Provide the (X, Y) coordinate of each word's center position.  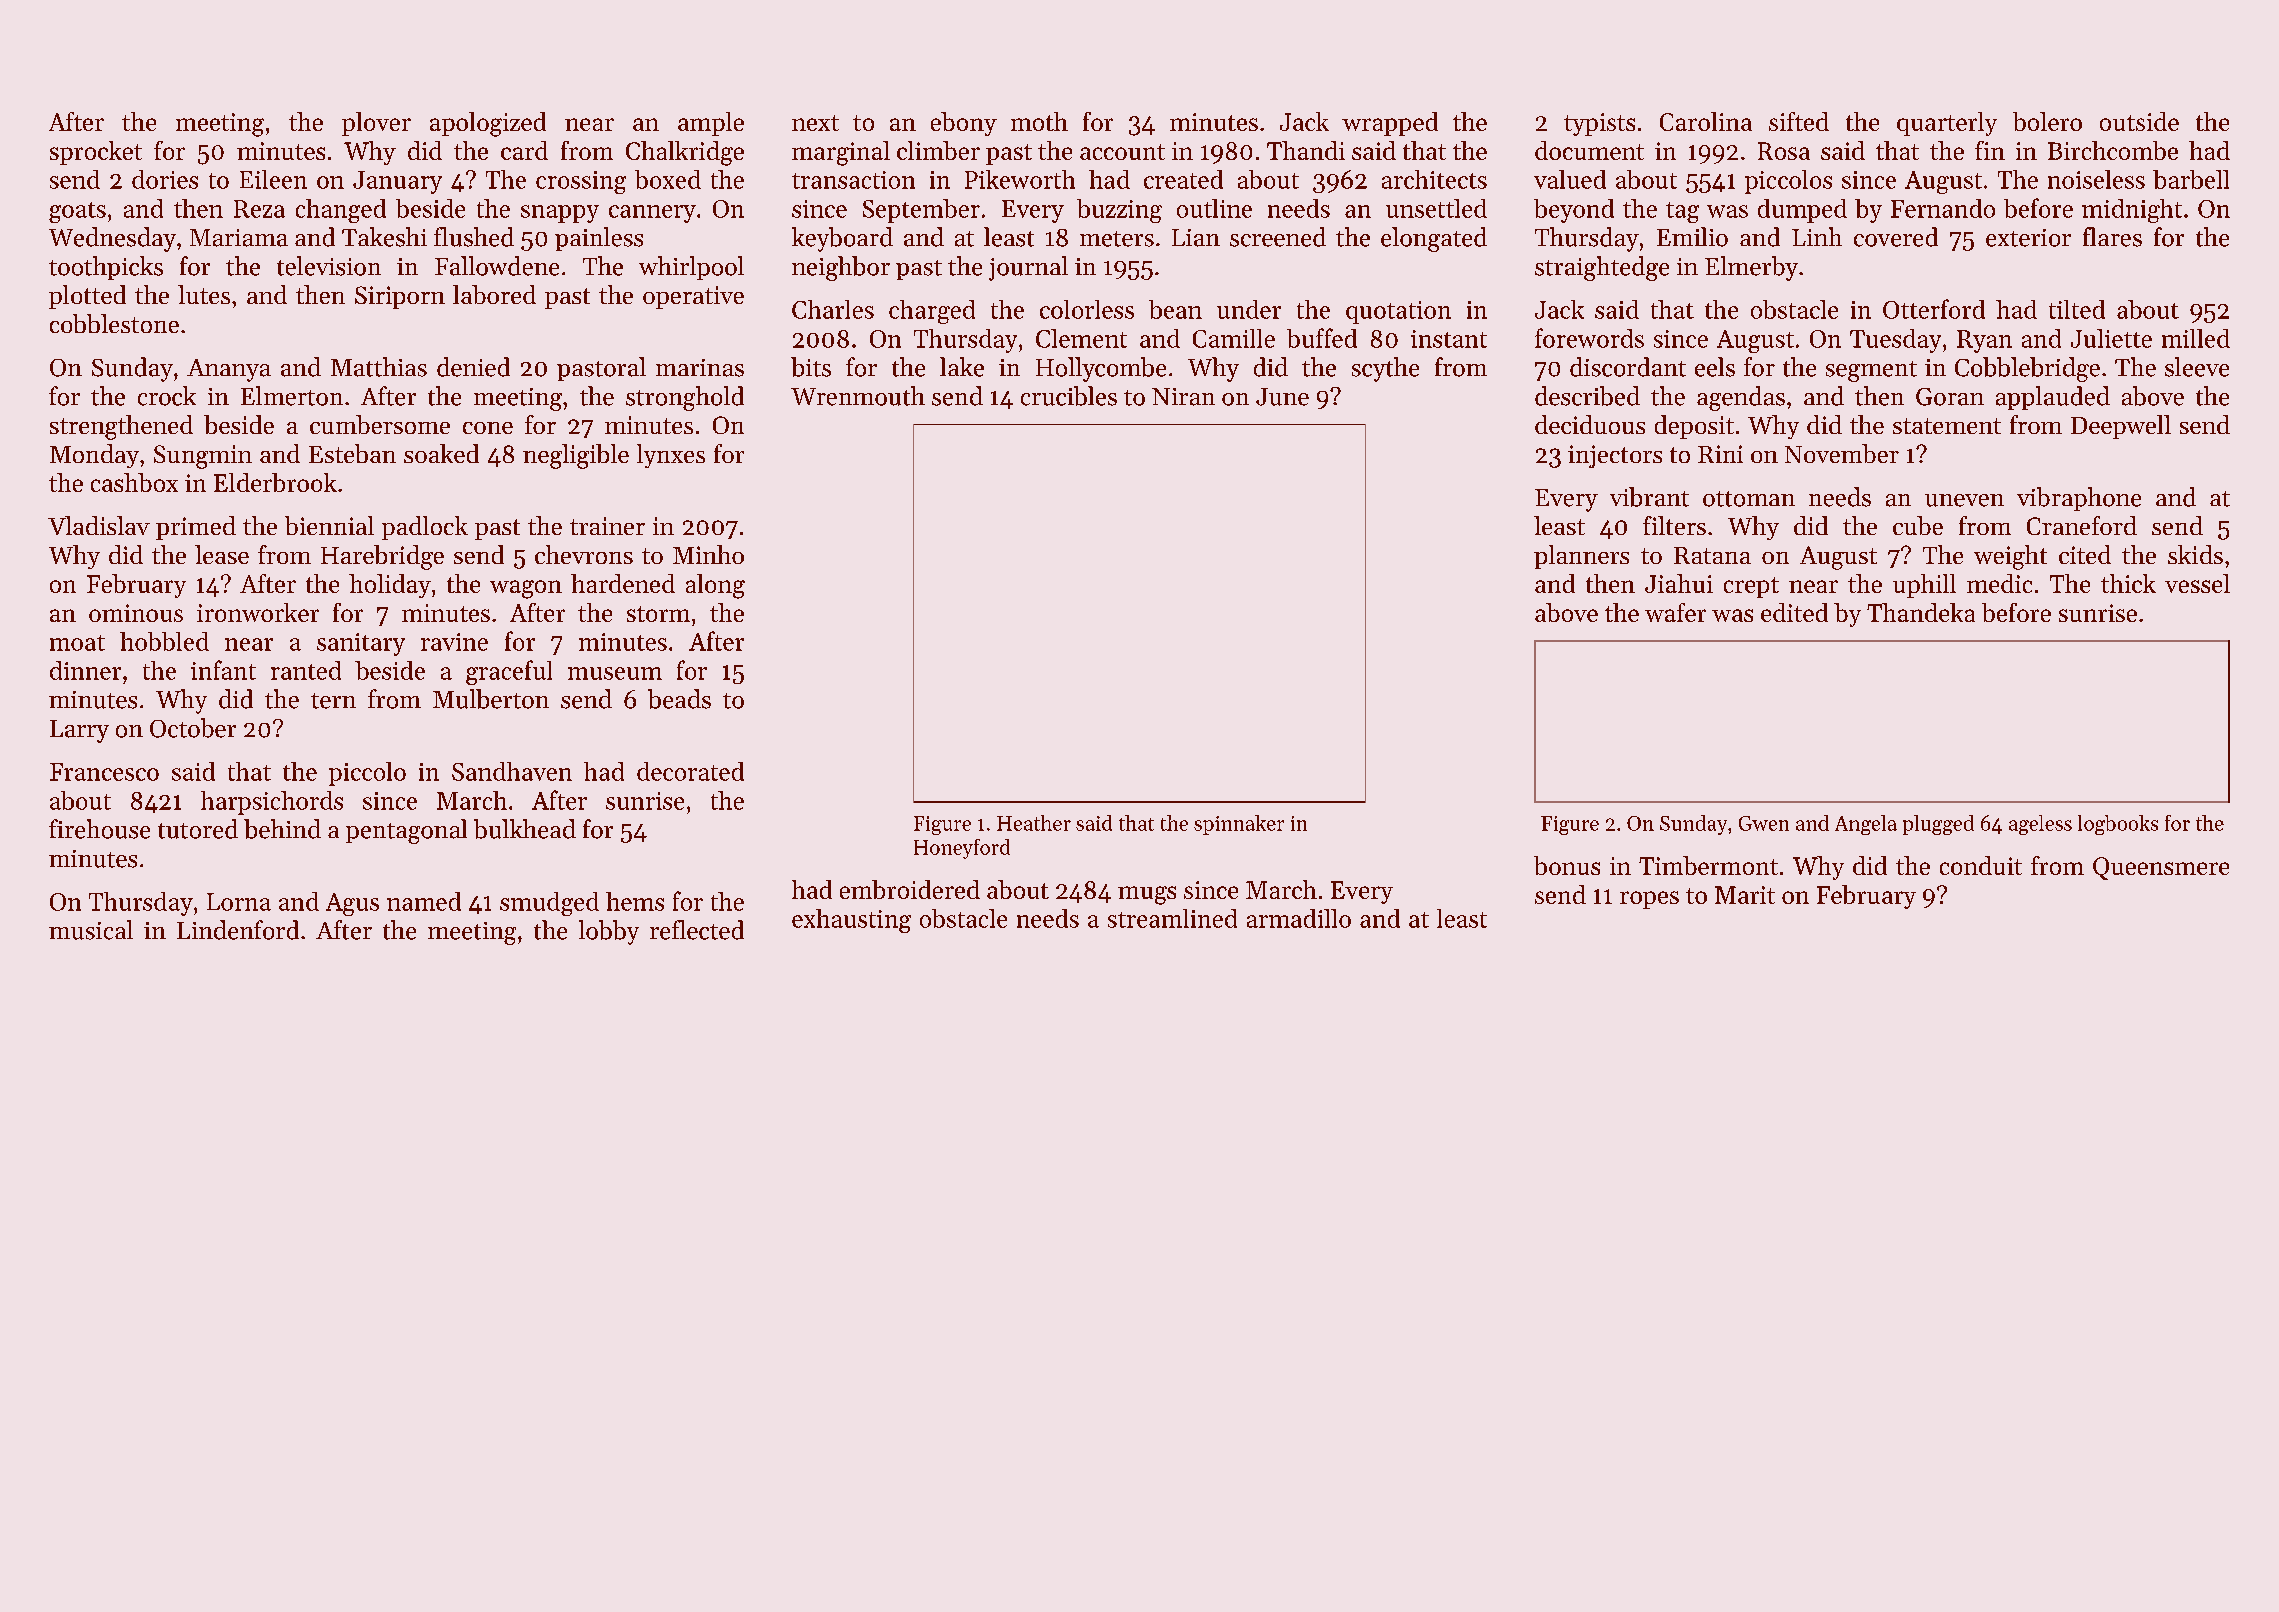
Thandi (1306, 150)
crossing (581, 182)
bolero (2047, 121)
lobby (609, 932)
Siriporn (400, 297)
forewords (1589, 338)
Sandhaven (512, 771)
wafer (1675, 612)
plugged (1938, 825)
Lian (1196, 238)
